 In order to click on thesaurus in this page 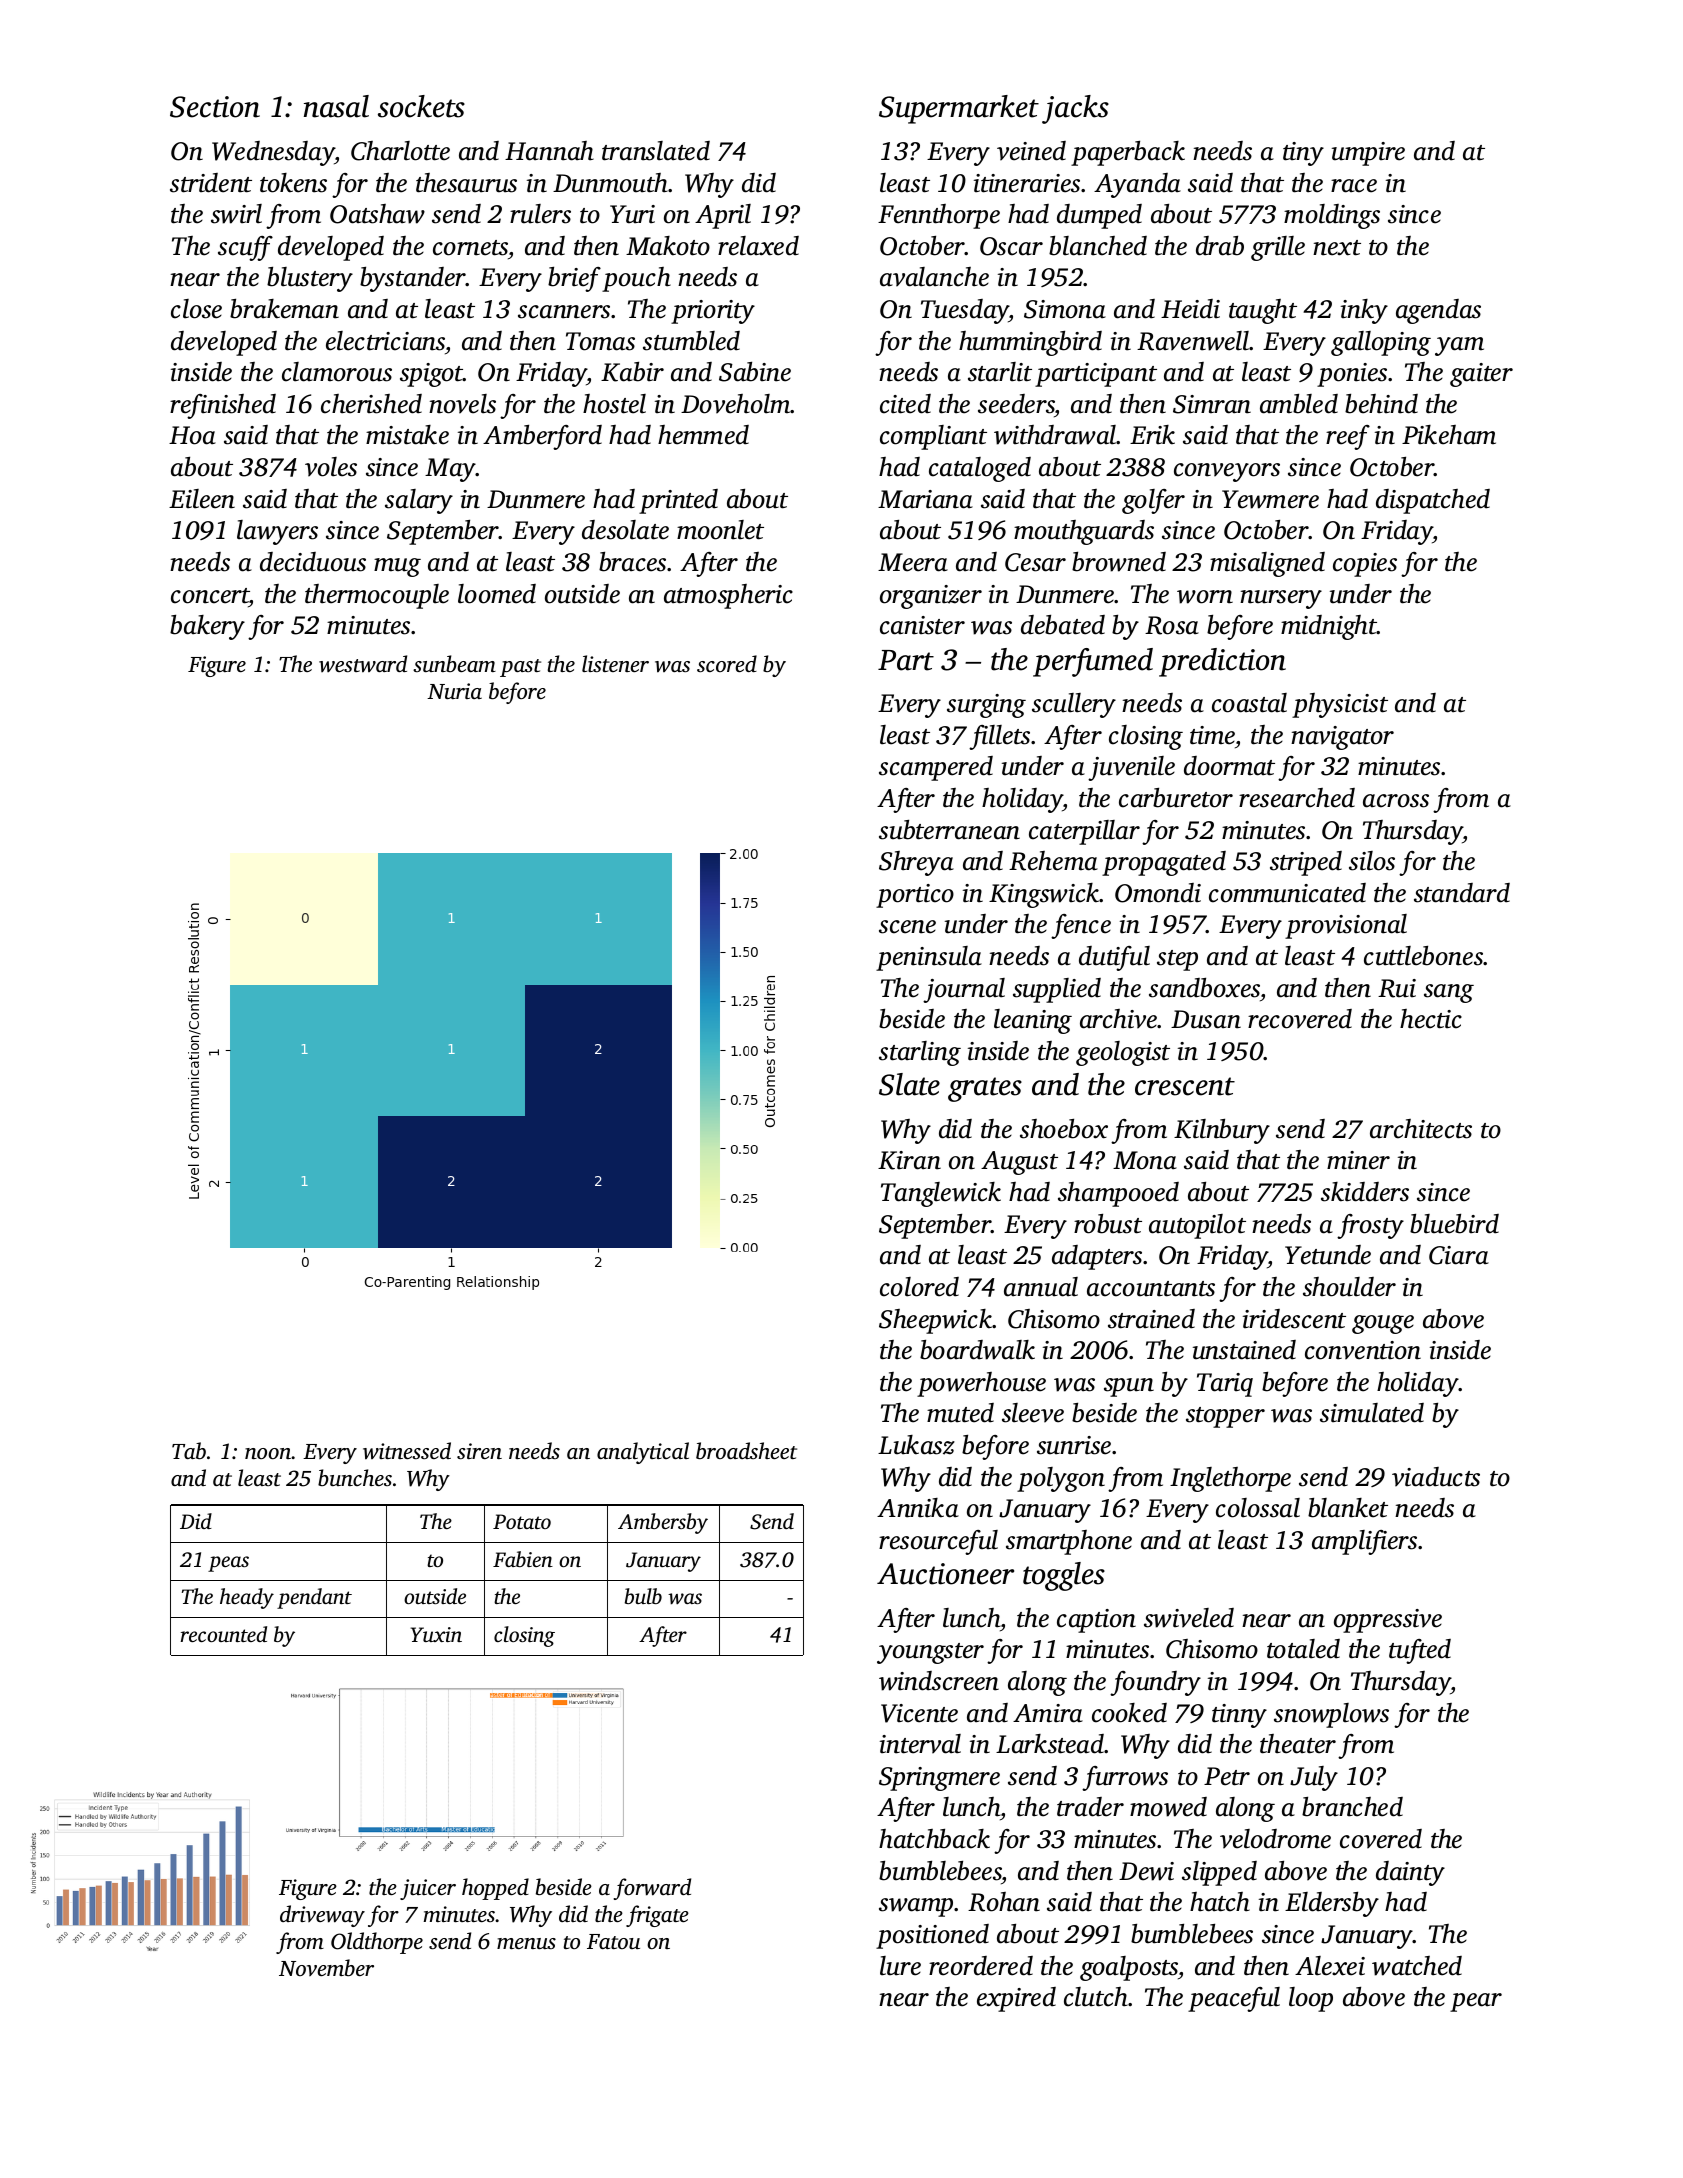, I will do `click(466, 183)`.
